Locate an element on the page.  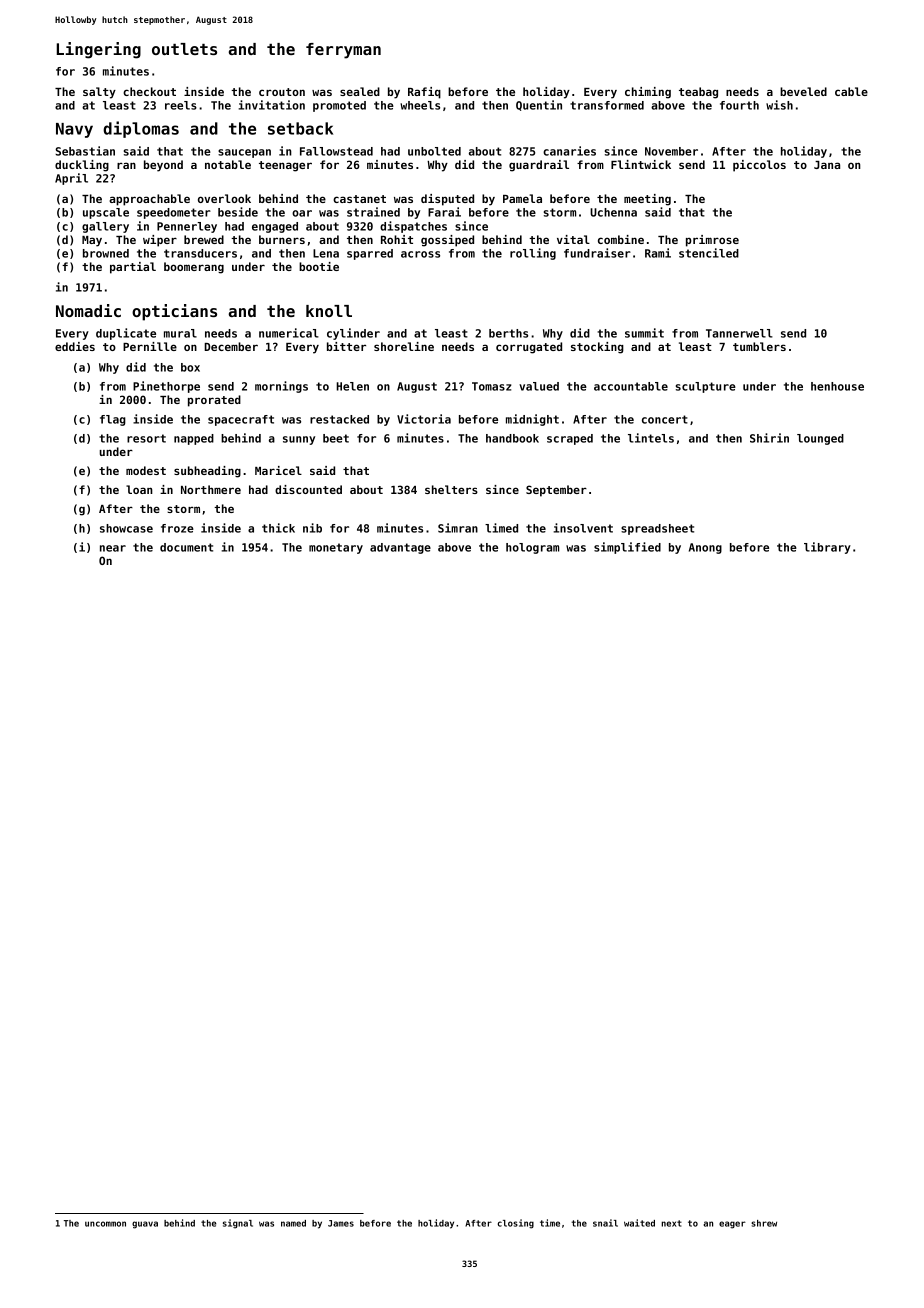
flag is located at coordinates (113, 420).
